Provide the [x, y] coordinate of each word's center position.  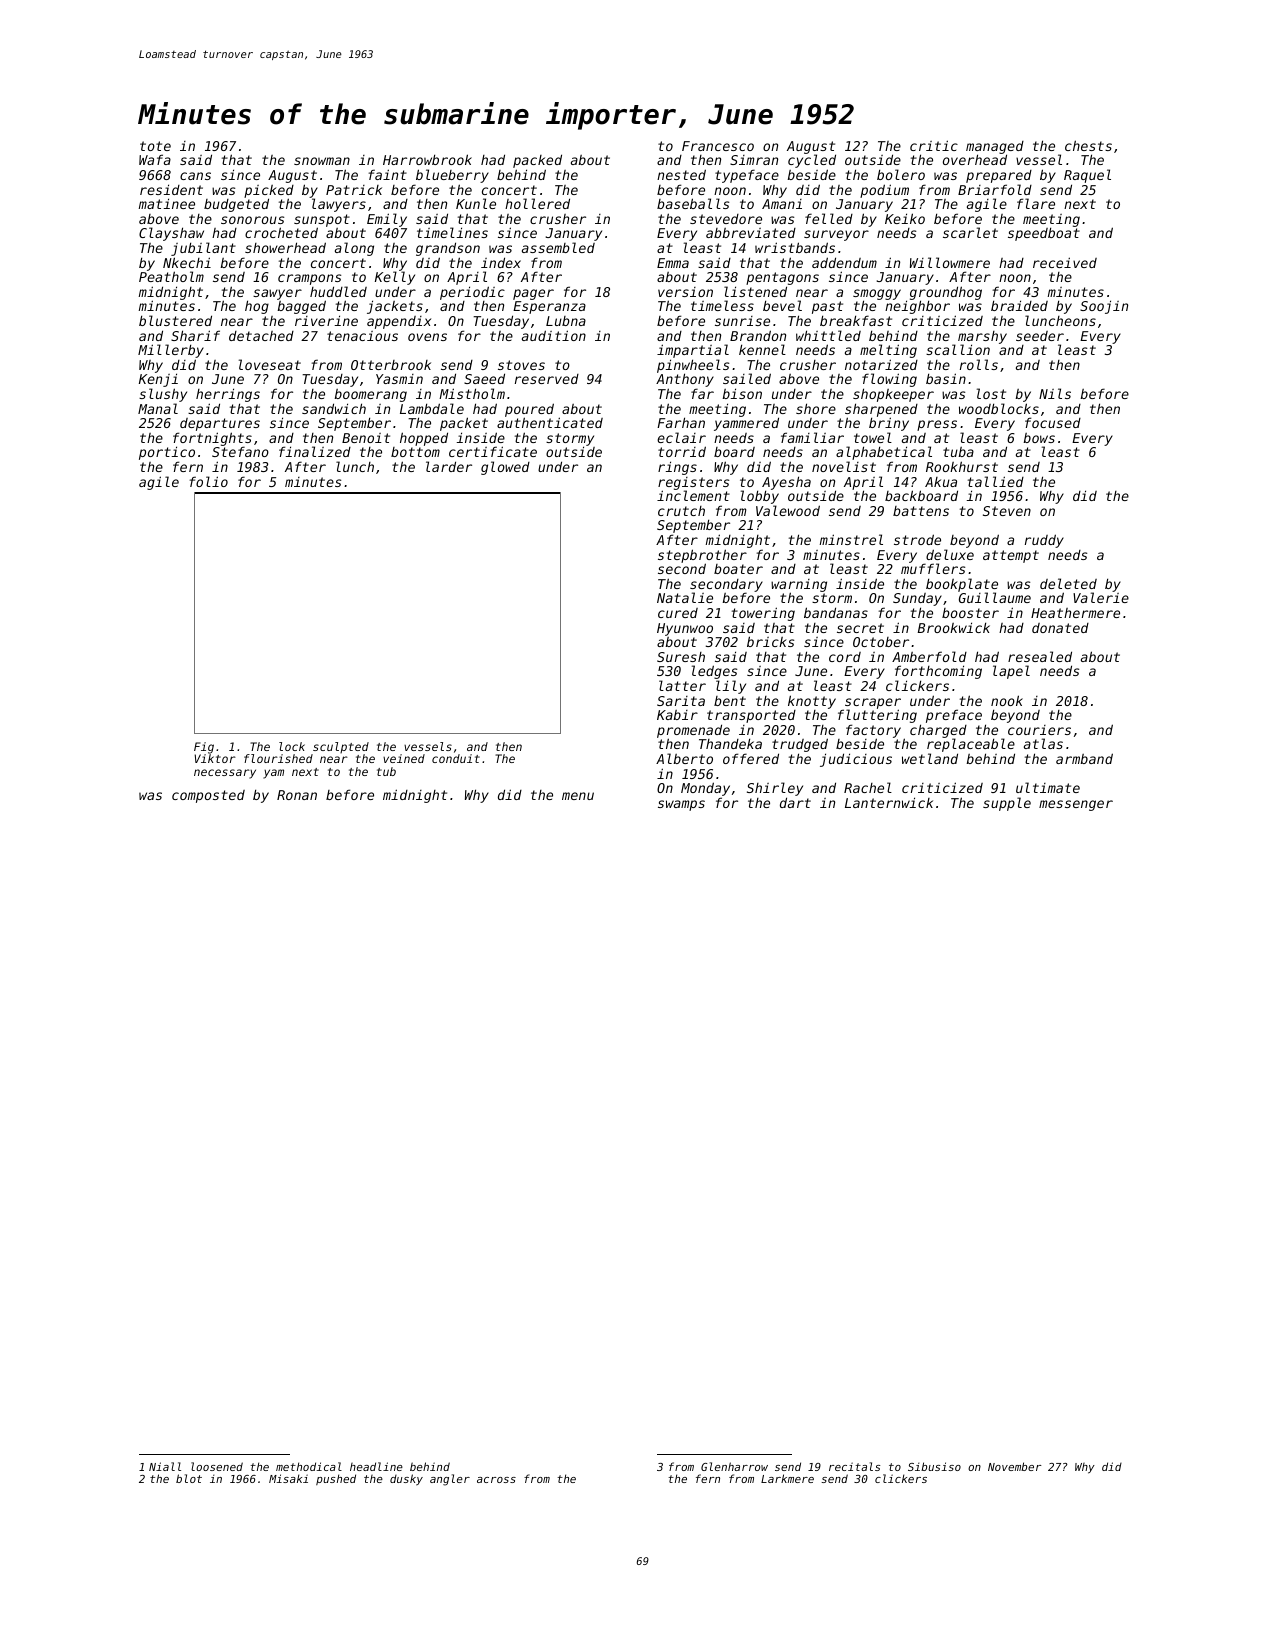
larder [449, 466]
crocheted [281, 232]
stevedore [726, 219]
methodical [309, 1466]
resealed [1040, 656]
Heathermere [1075, 613]
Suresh [681, 657]
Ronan [297, 795]
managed [995, 148]
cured [678, 613]
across [496, 1480]
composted [208, 796]
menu [578, 796]
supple [1007, 804]
